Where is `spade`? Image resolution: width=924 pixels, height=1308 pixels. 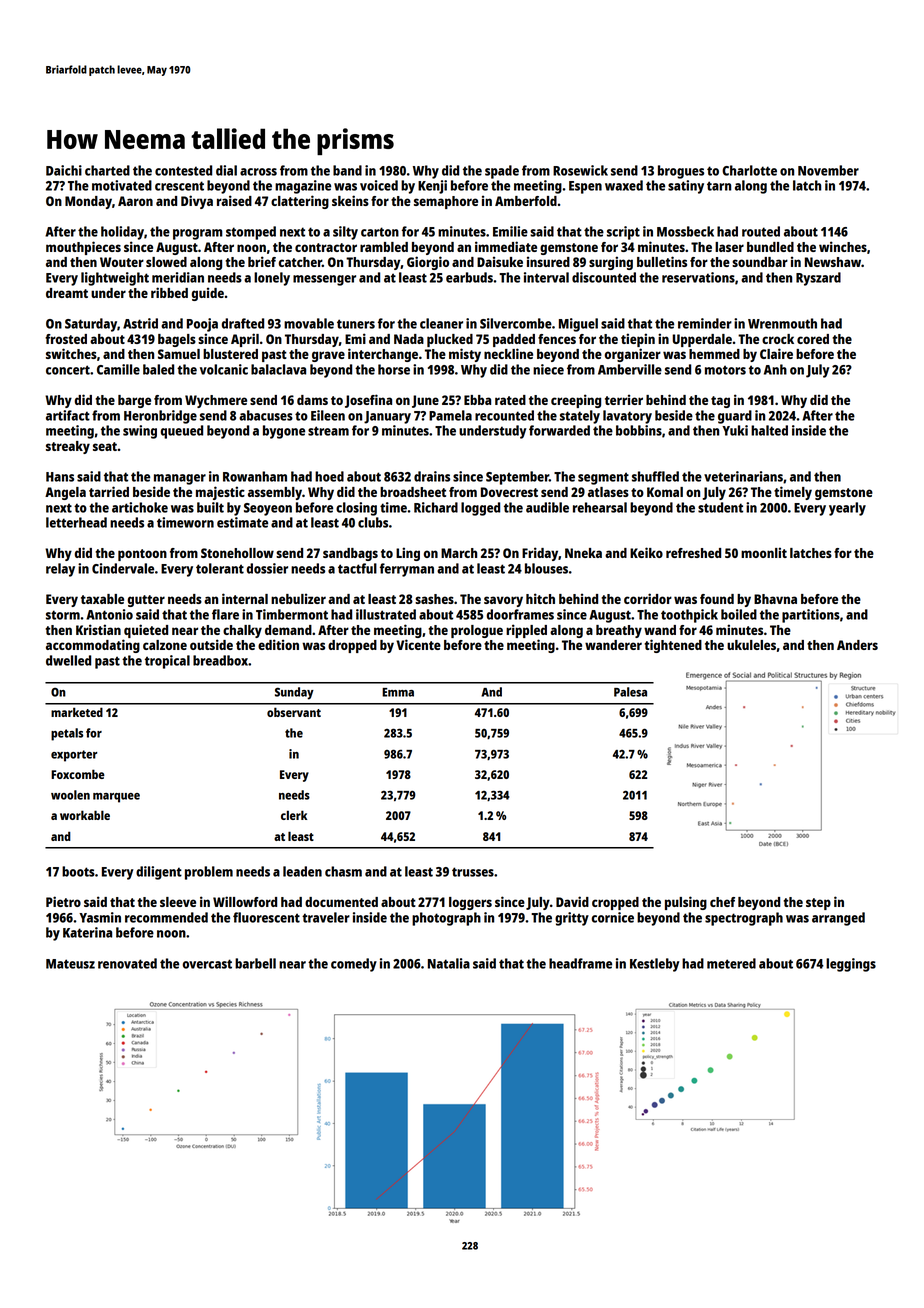
spade is located at coordinates (502, 172).
